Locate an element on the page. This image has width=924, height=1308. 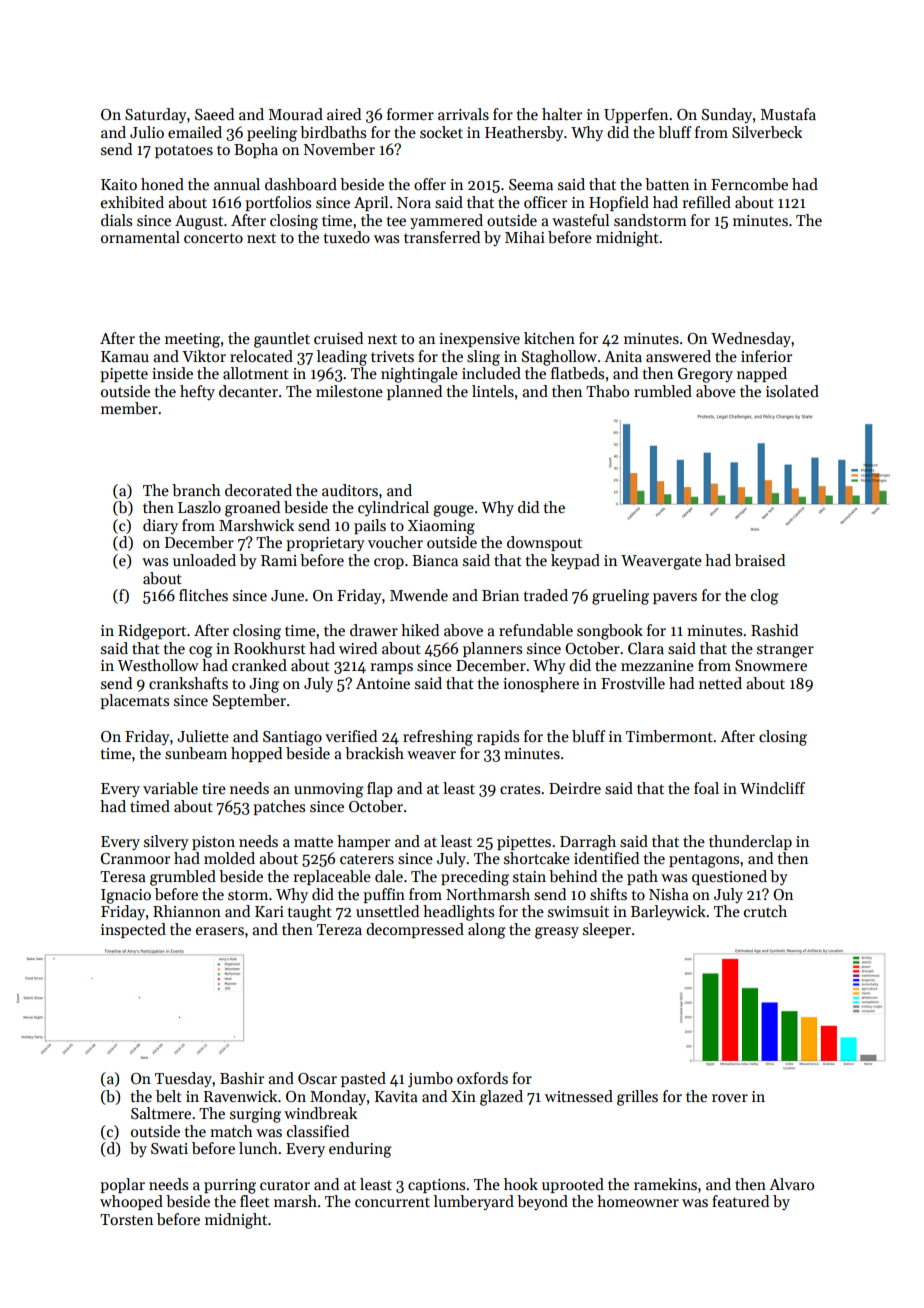
inexpensive is located at coordinates (479, 340).
